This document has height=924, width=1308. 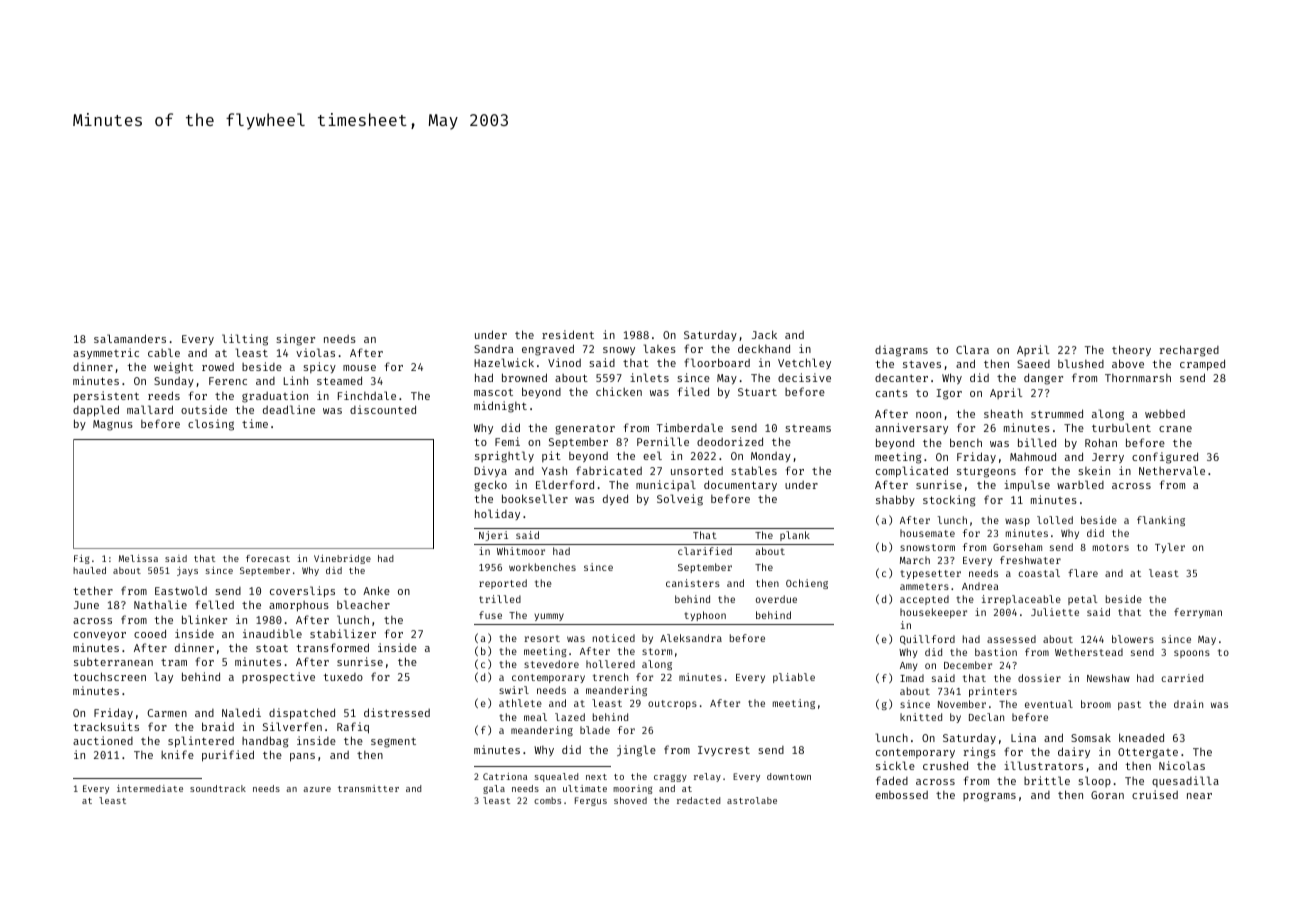 What do you see at coordinates (497, 514) in the document?
I see `holiday` at bounding box center [497, 514].
